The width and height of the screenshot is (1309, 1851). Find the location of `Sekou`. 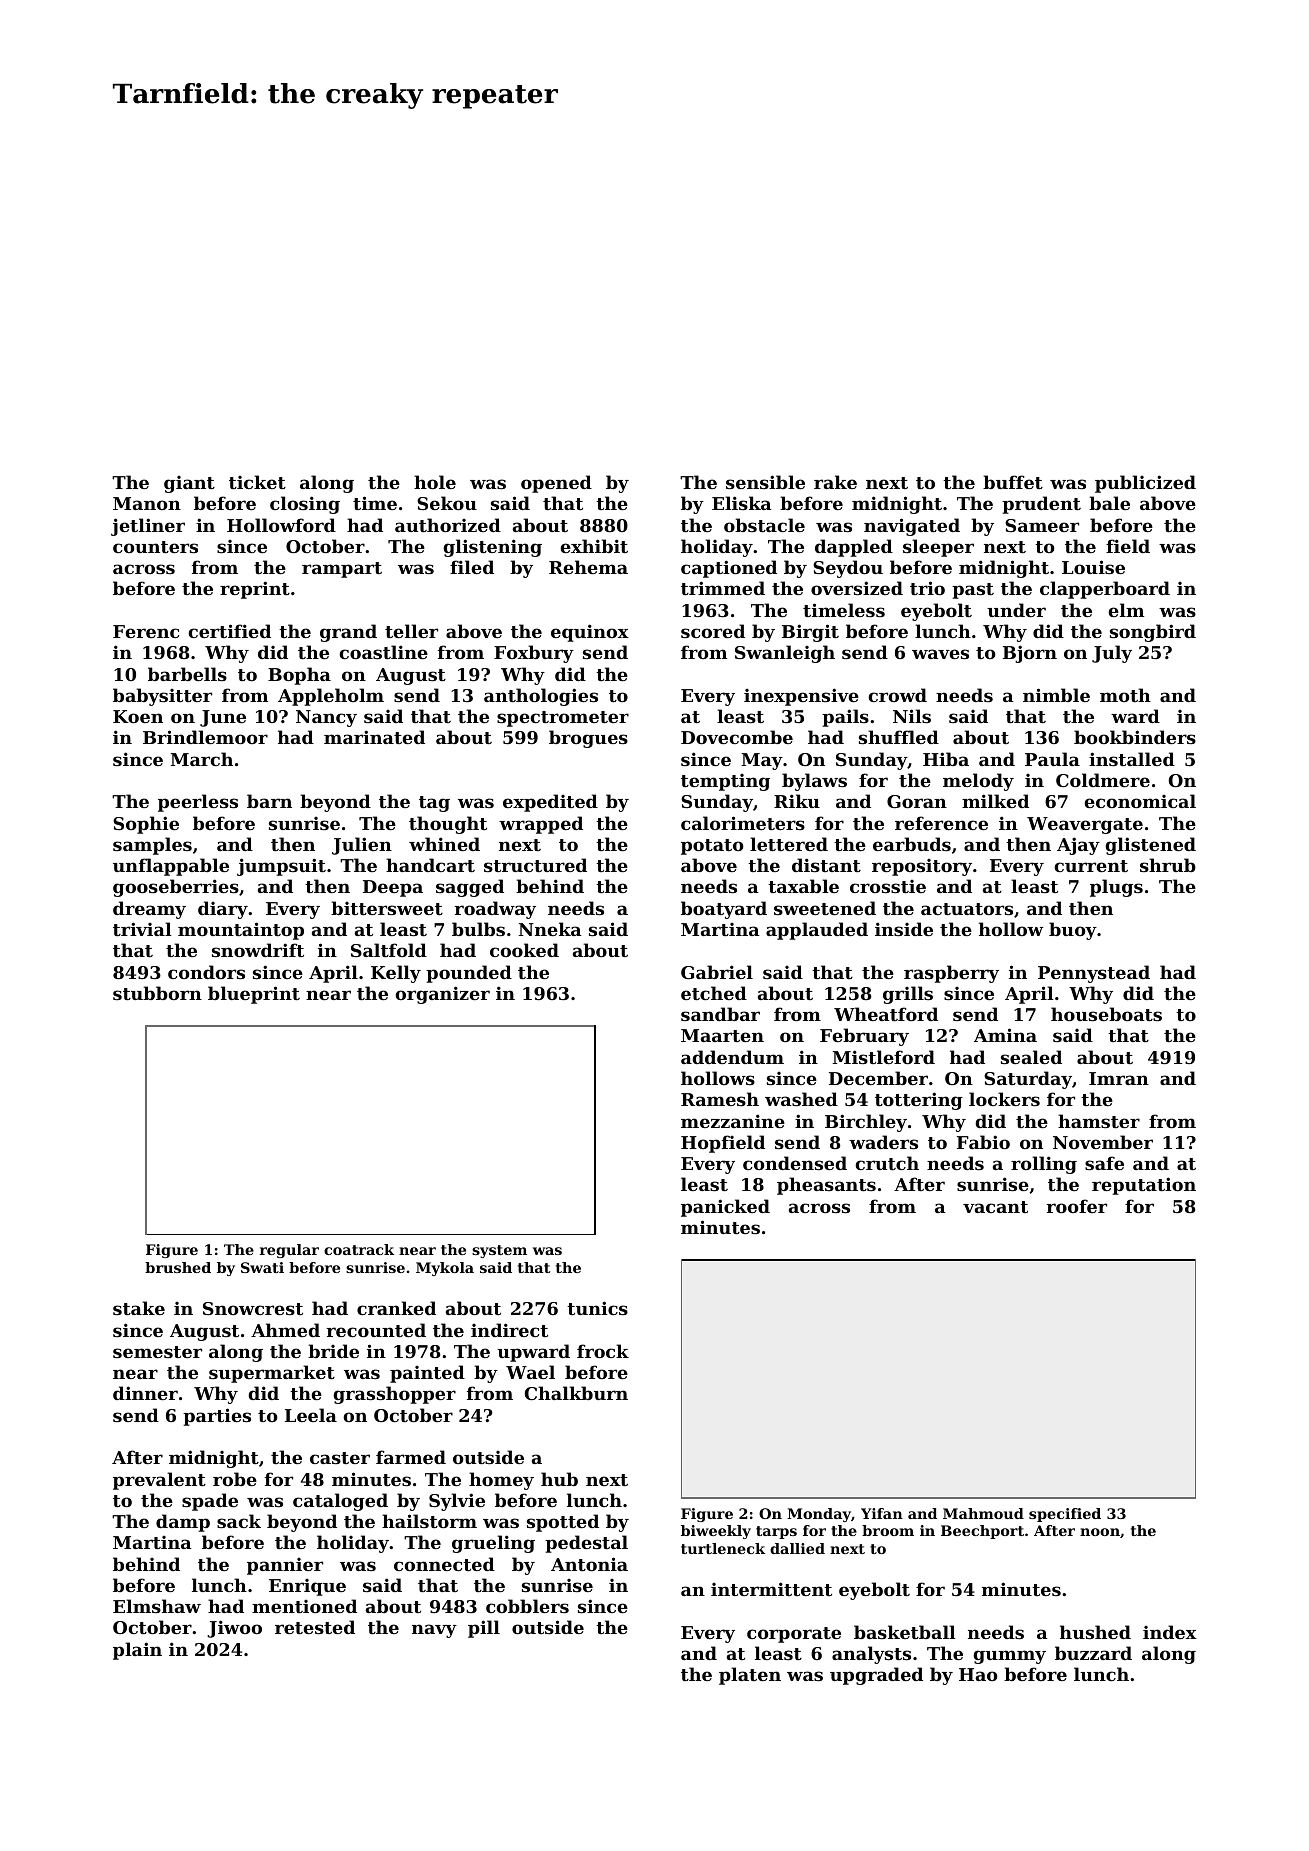

Sekou is located at coordinates (447, 503).
